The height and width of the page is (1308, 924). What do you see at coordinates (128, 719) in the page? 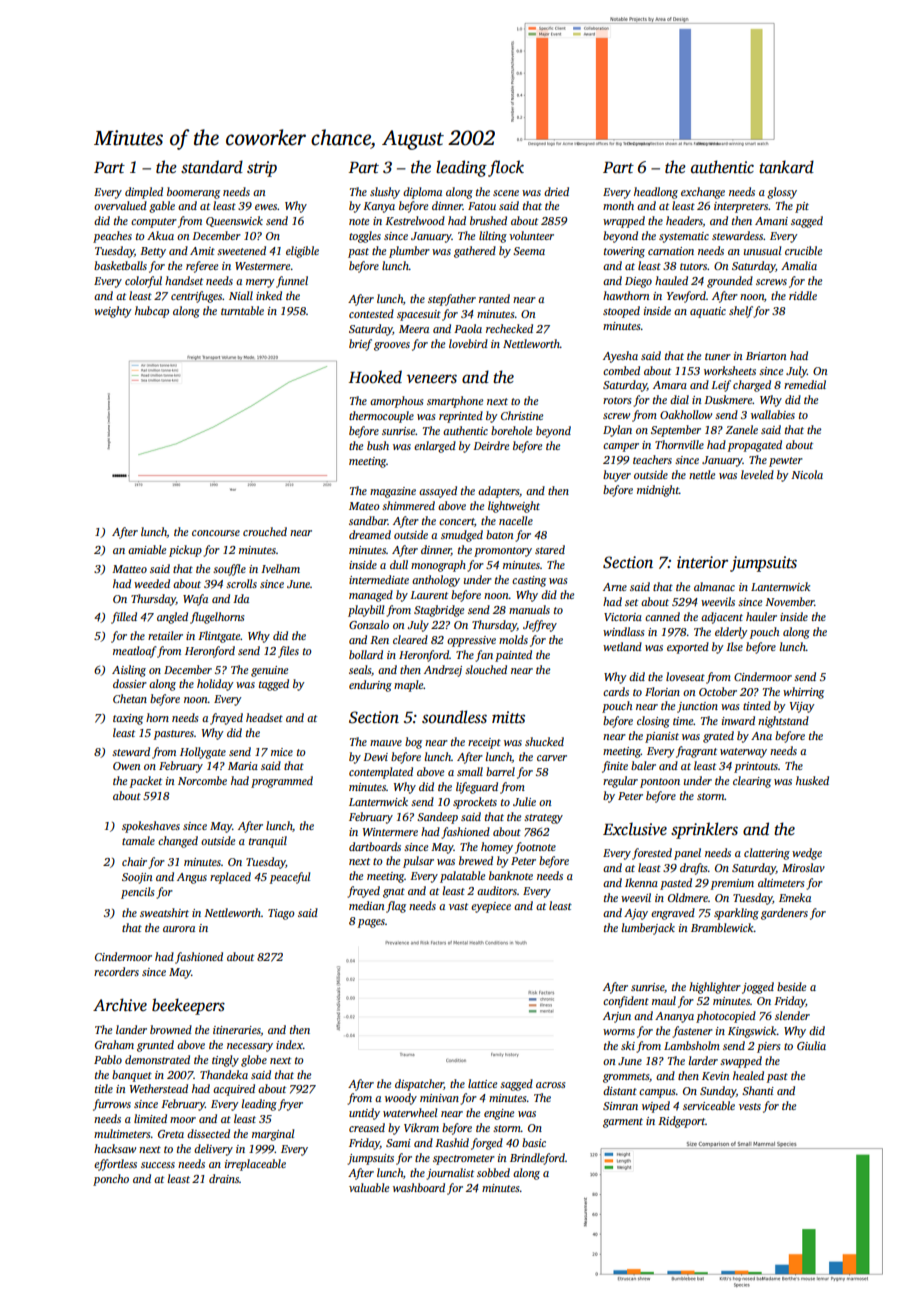
I see `taxing` at bounding box center [128, 719].
